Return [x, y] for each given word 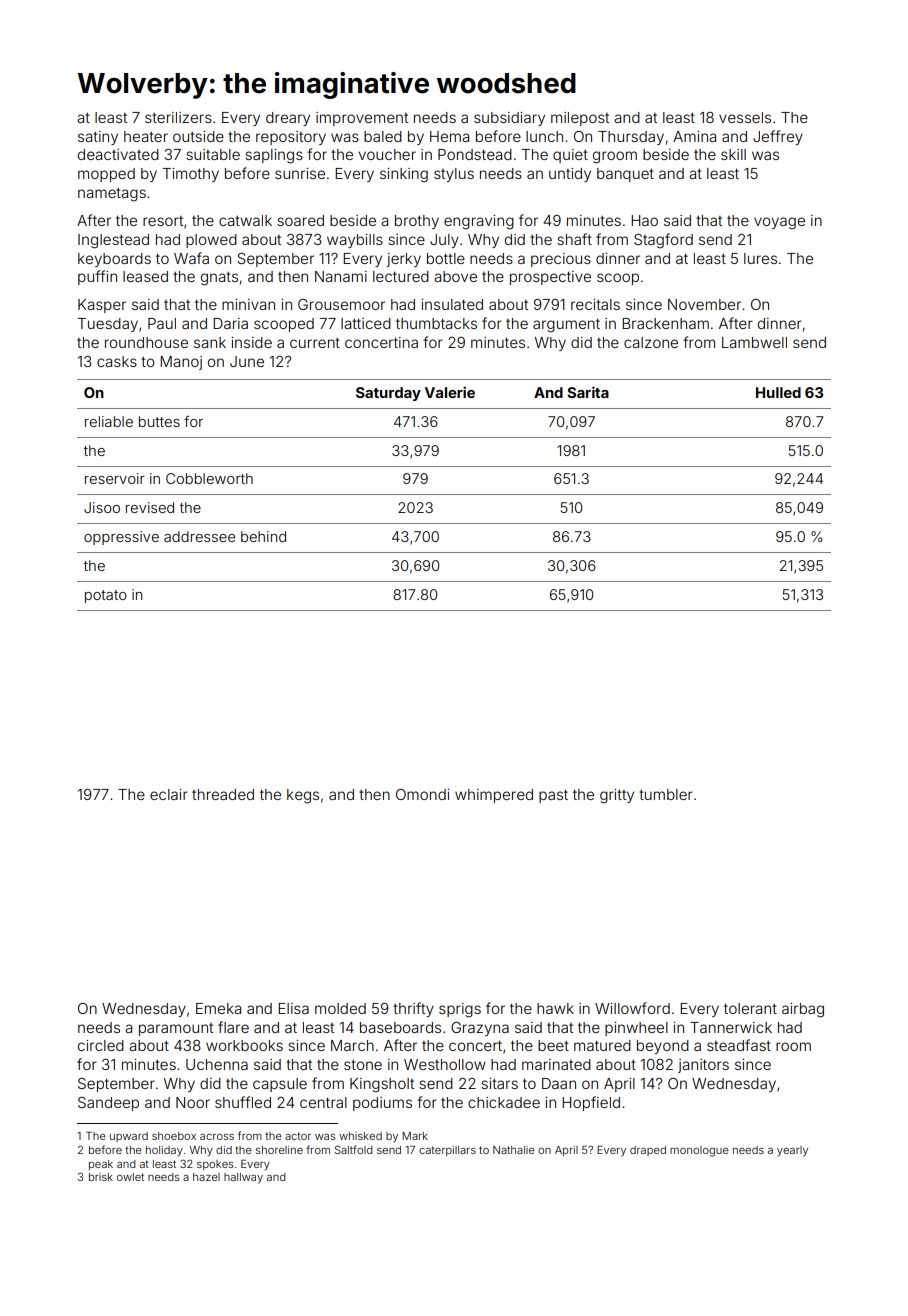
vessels [745, 117]
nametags [112, 195]
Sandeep [108, 1104]
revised [150, 507]
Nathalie [514, 1150]
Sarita [588, 392]
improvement [362, 119]
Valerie [450, 392]
